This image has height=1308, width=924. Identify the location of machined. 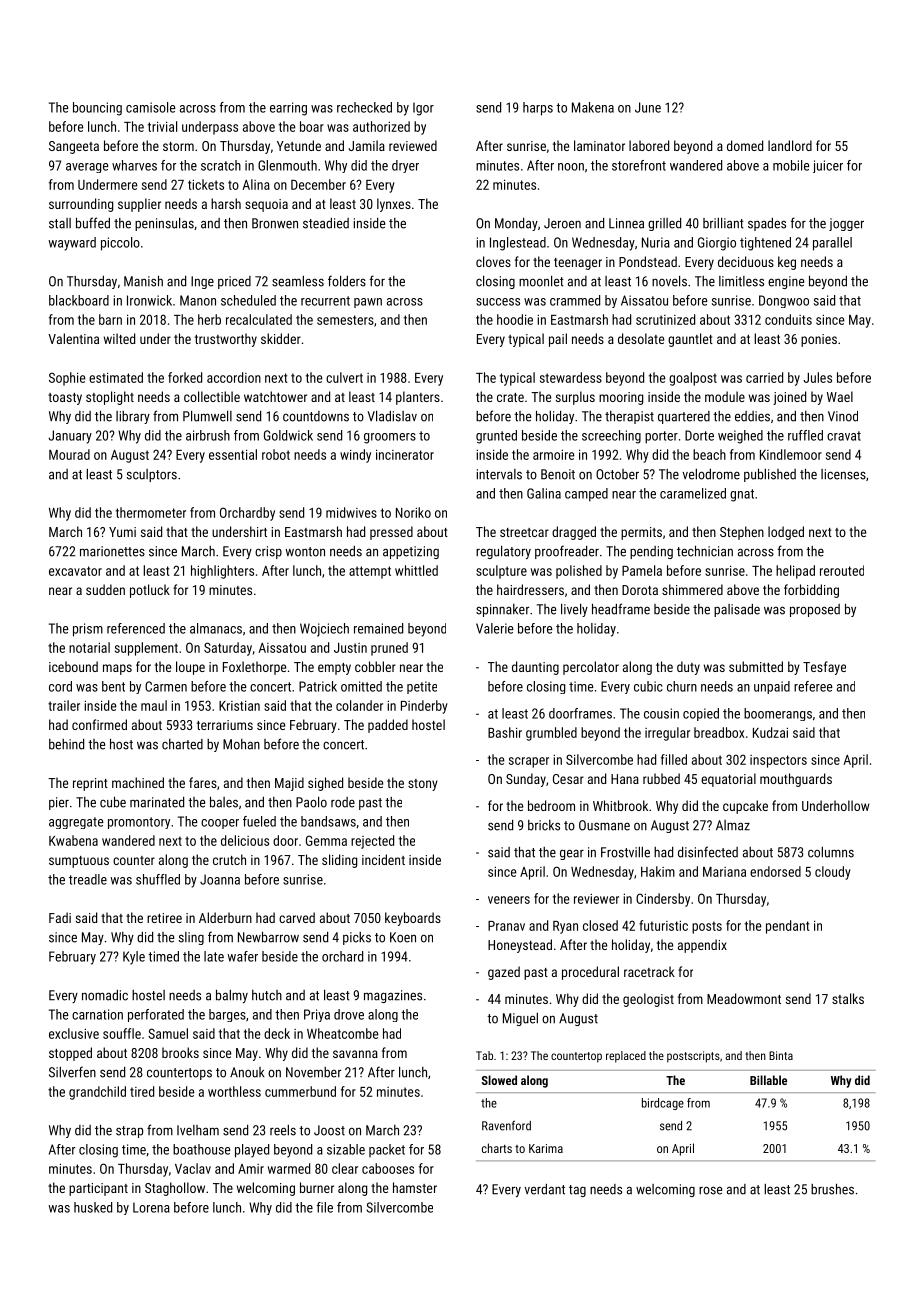
(138, 782).
